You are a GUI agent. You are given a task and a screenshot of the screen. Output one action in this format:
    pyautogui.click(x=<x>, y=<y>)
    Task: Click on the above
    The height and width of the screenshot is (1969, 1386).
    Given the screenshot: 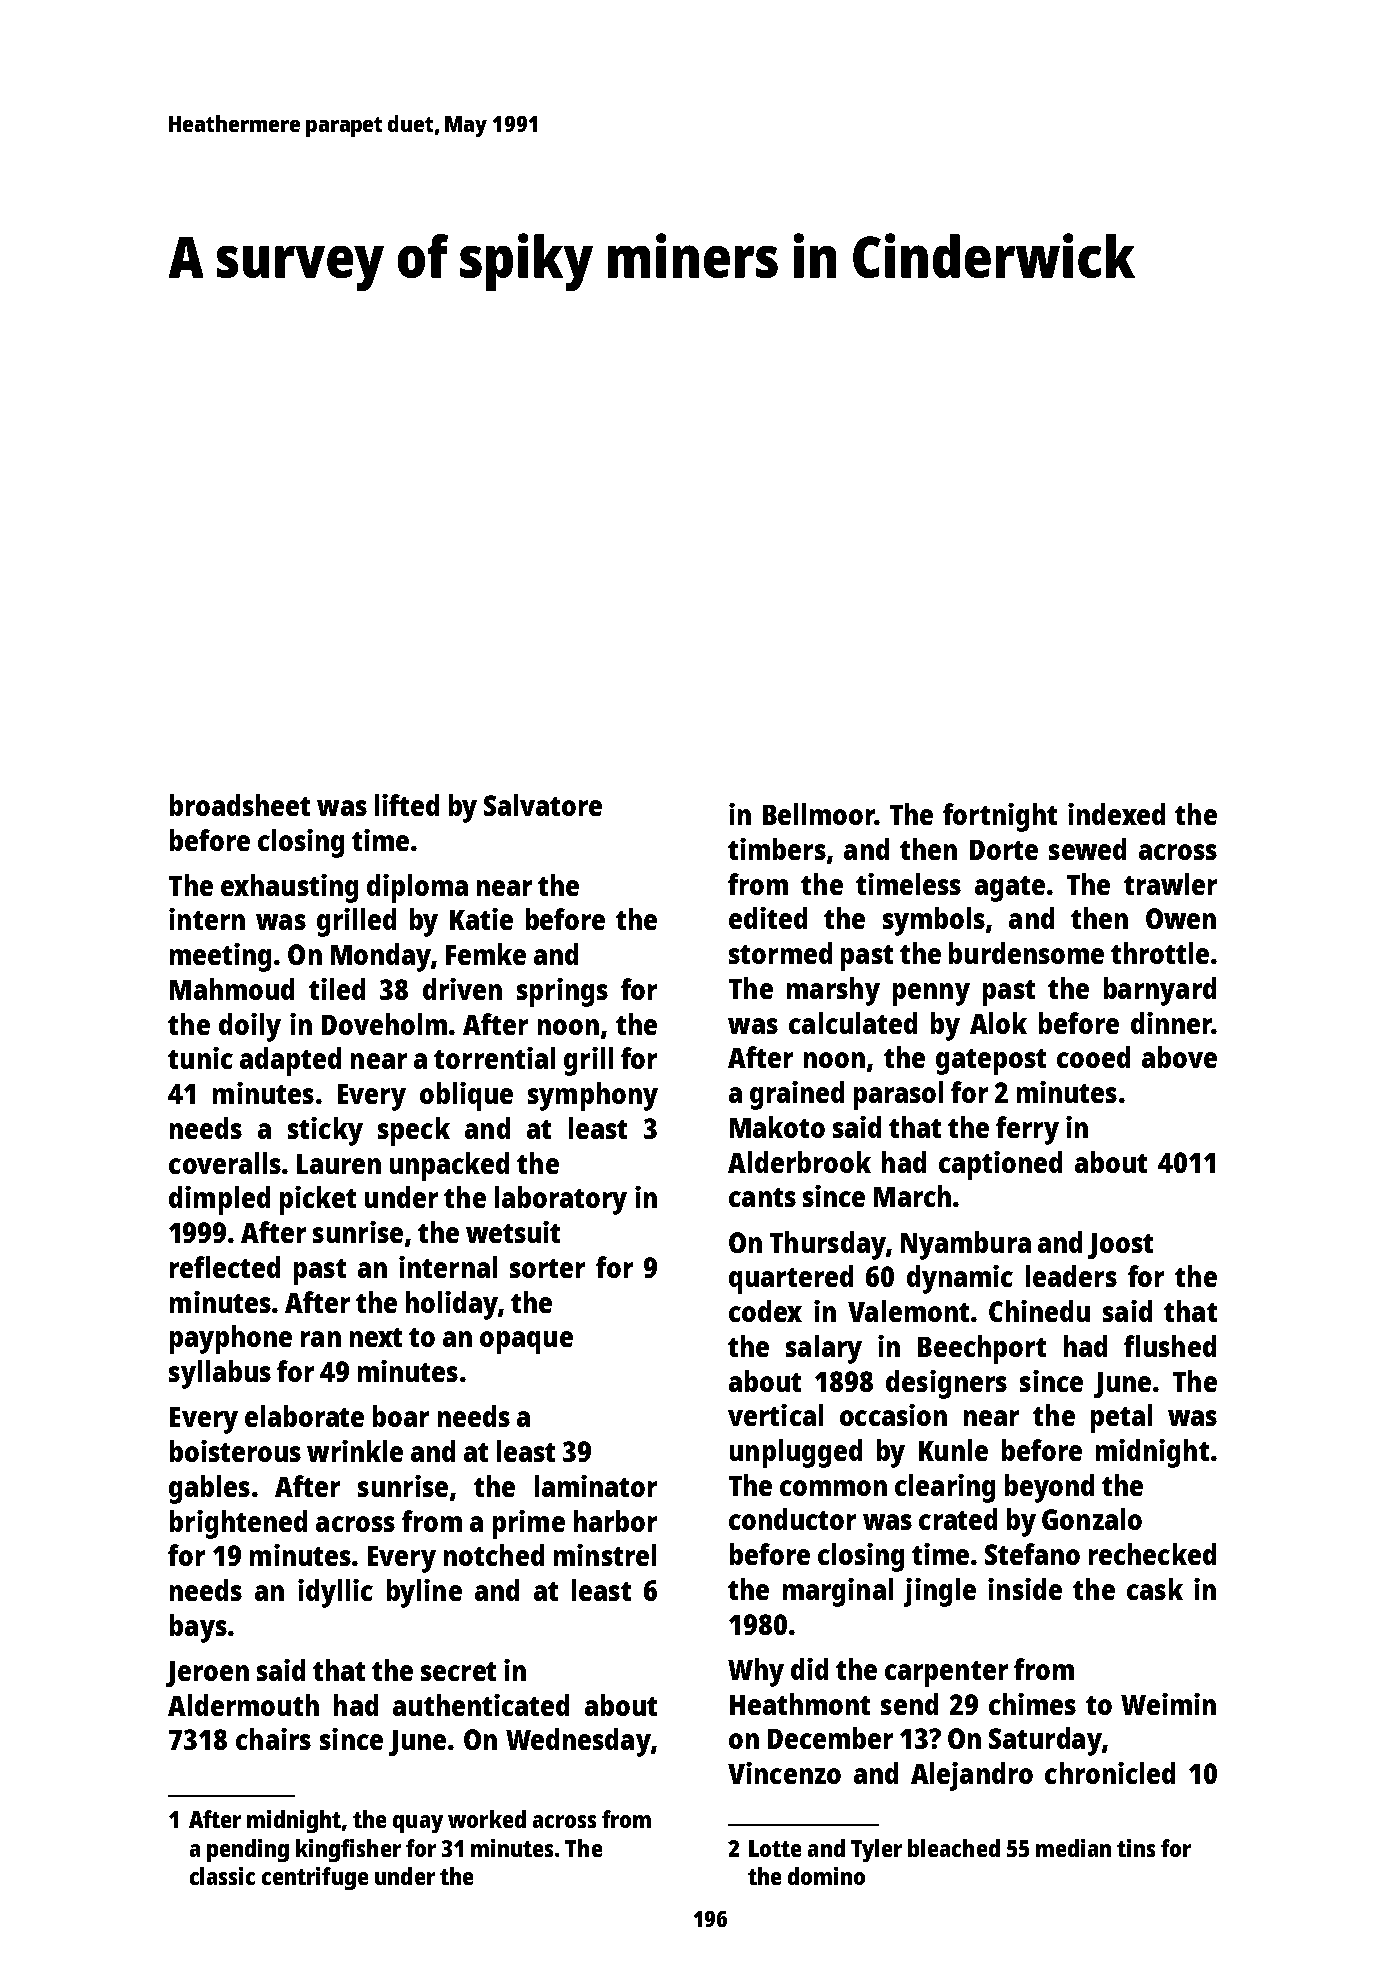 What is the action you would take?
    pyautogui.click(x=1179, y=1057)
